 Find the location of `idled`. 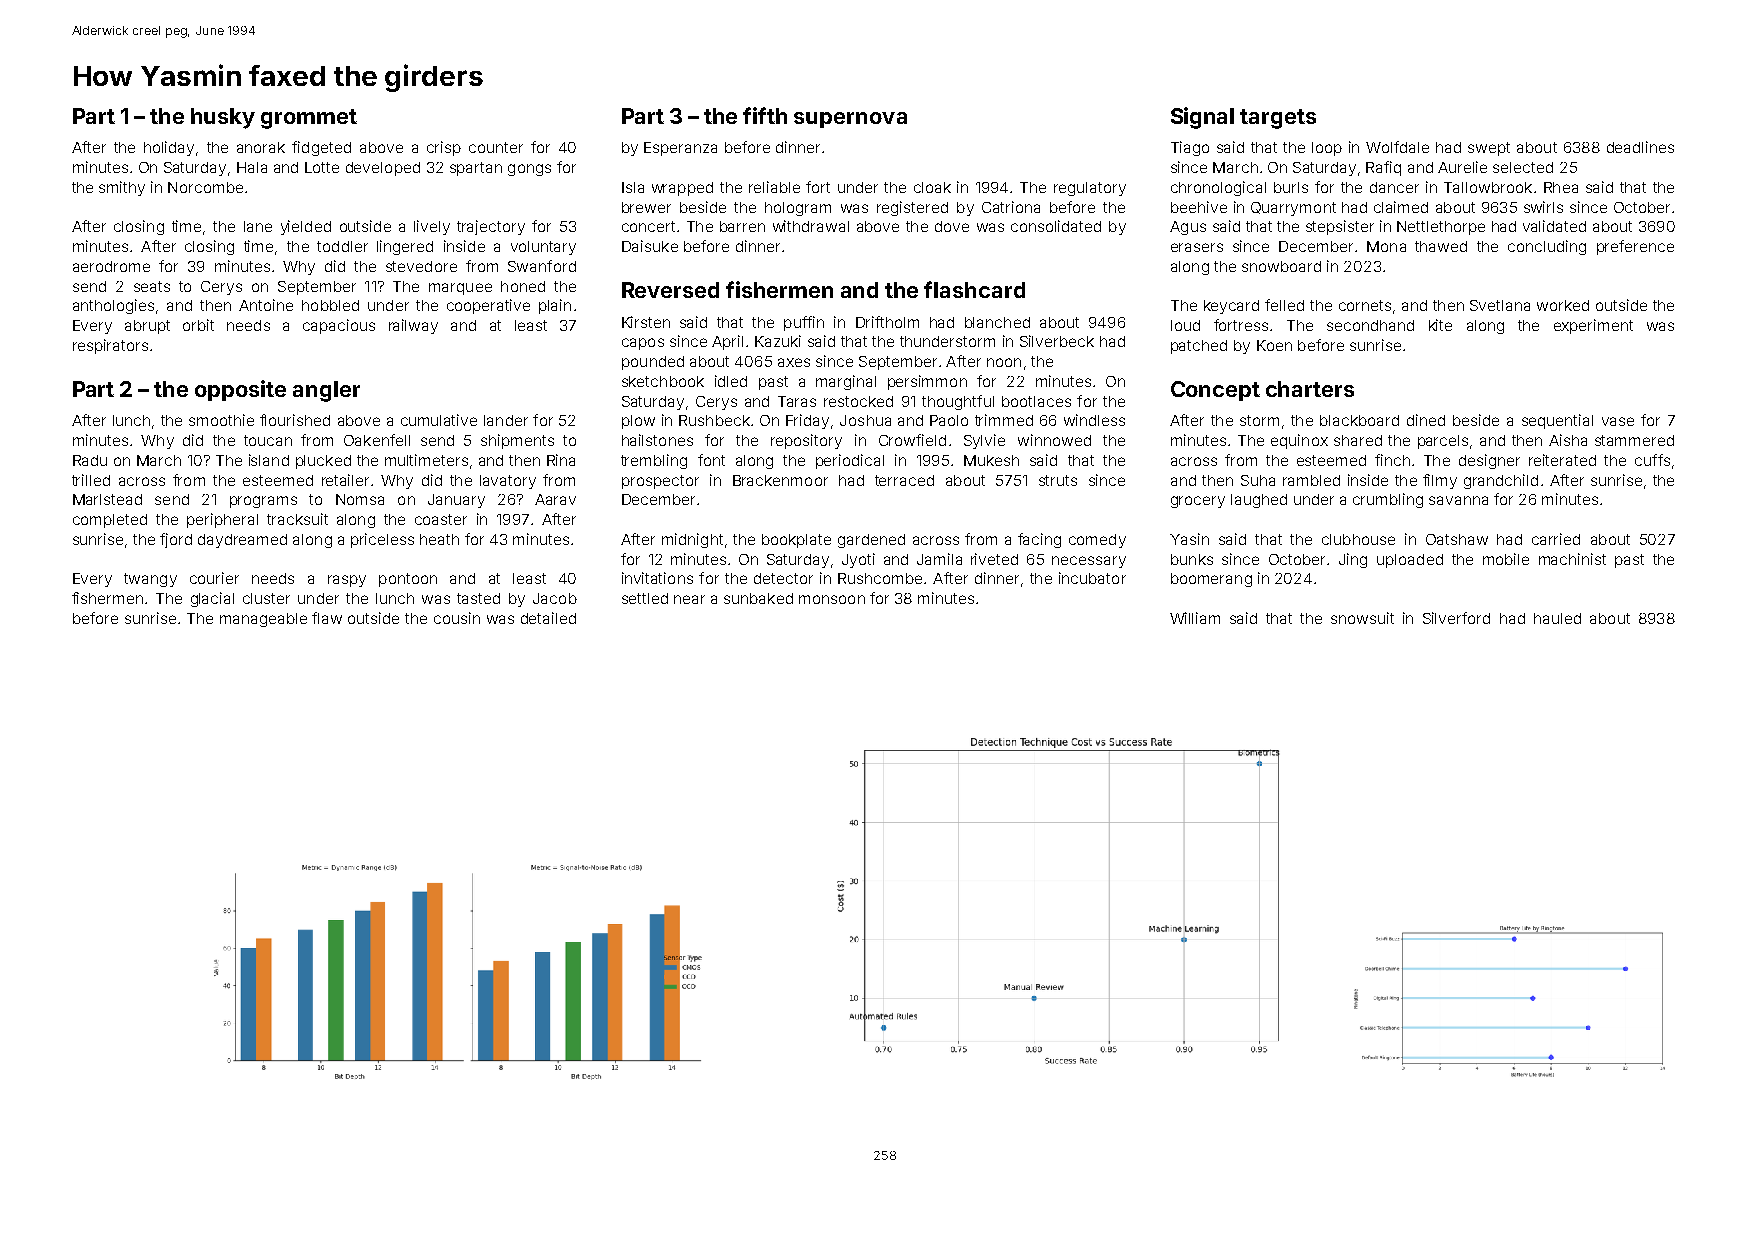

idled is located at coordinates (731, 381).
